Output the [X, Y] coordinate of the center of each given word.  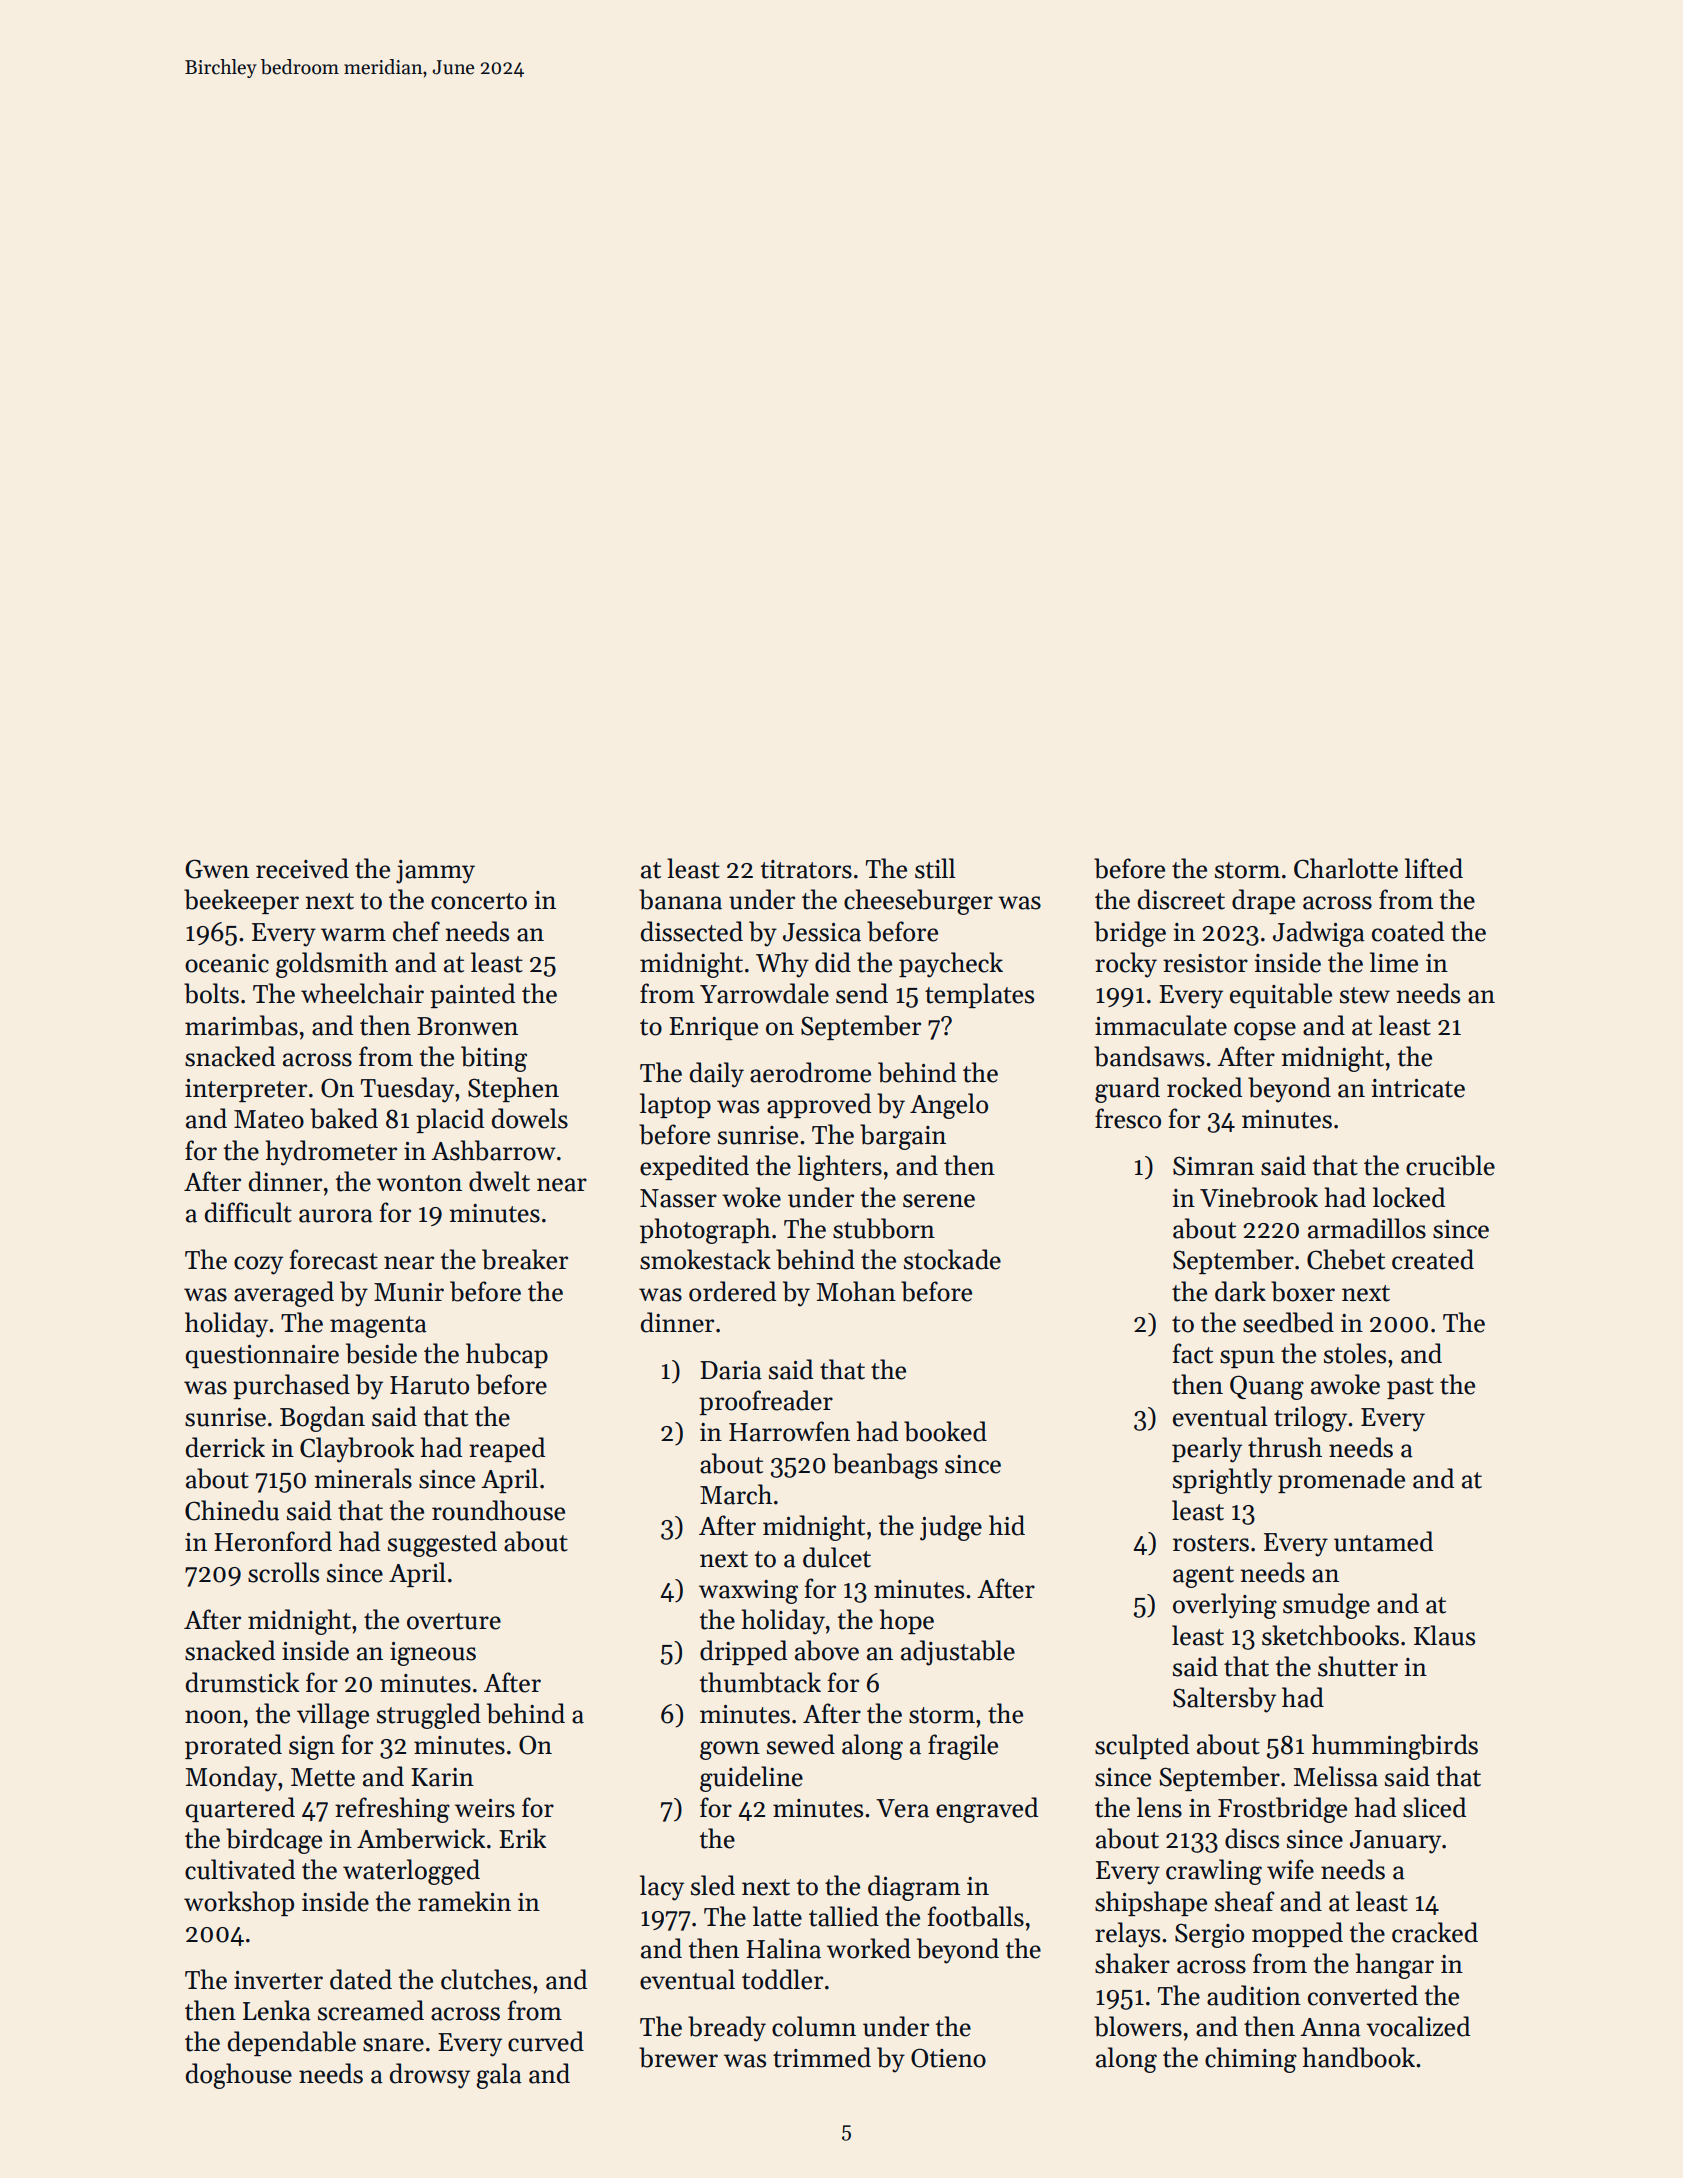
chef [416, 931]
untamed [1383, 1541]
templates [979, 995]
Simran [1213, 1166]
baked [344, 1118]
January [1395, 1842]
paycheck [951, 965]
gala [499, 2076]
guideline [751, 1779]
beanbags [885, 1466]
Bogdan [322, 1419]
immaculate [1161, 1025]
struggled [429, 1716]
